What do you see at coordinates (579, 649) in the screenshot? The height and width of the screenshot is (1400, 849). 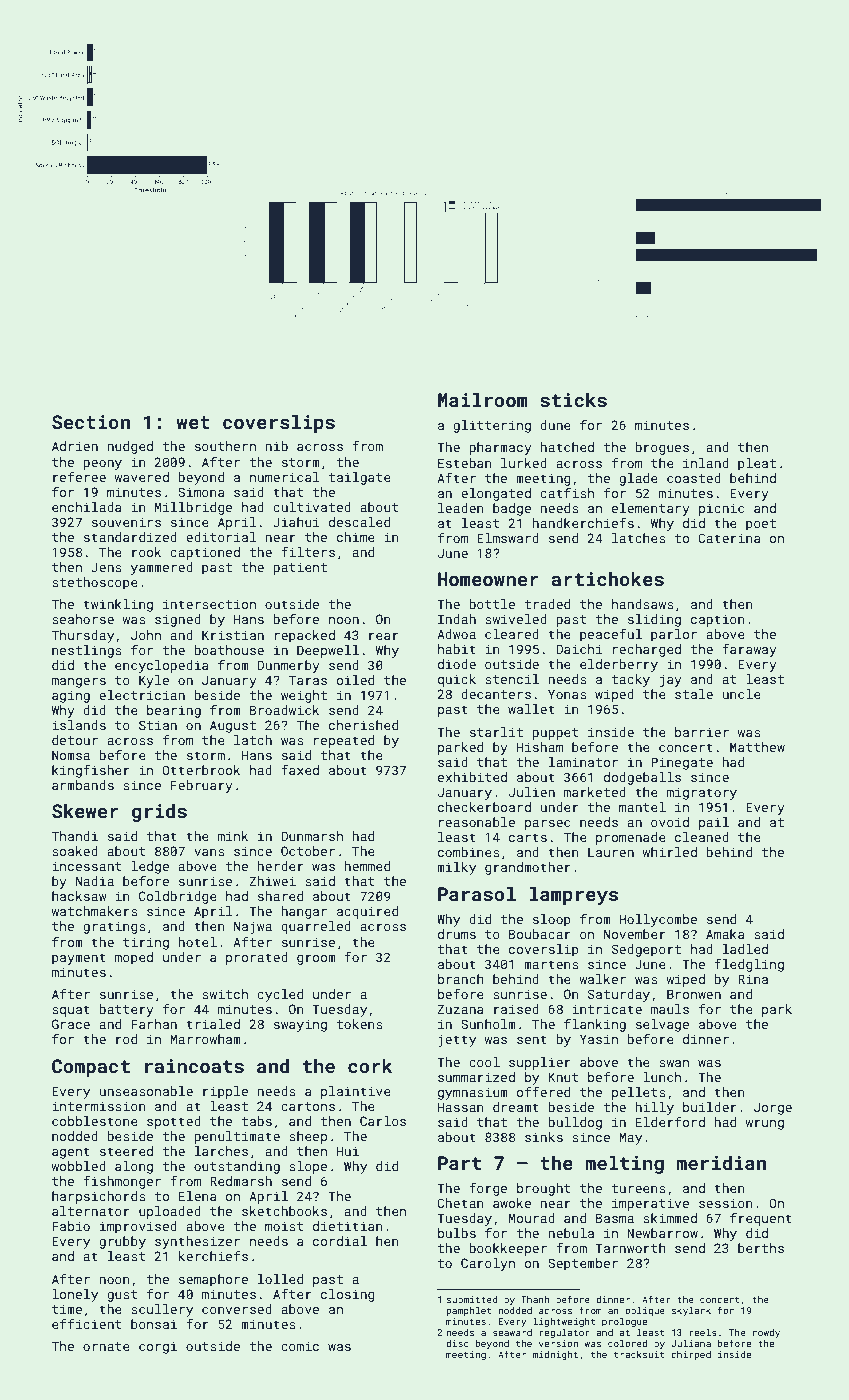 I see `Daichi` at bounding box center [579, 649].
